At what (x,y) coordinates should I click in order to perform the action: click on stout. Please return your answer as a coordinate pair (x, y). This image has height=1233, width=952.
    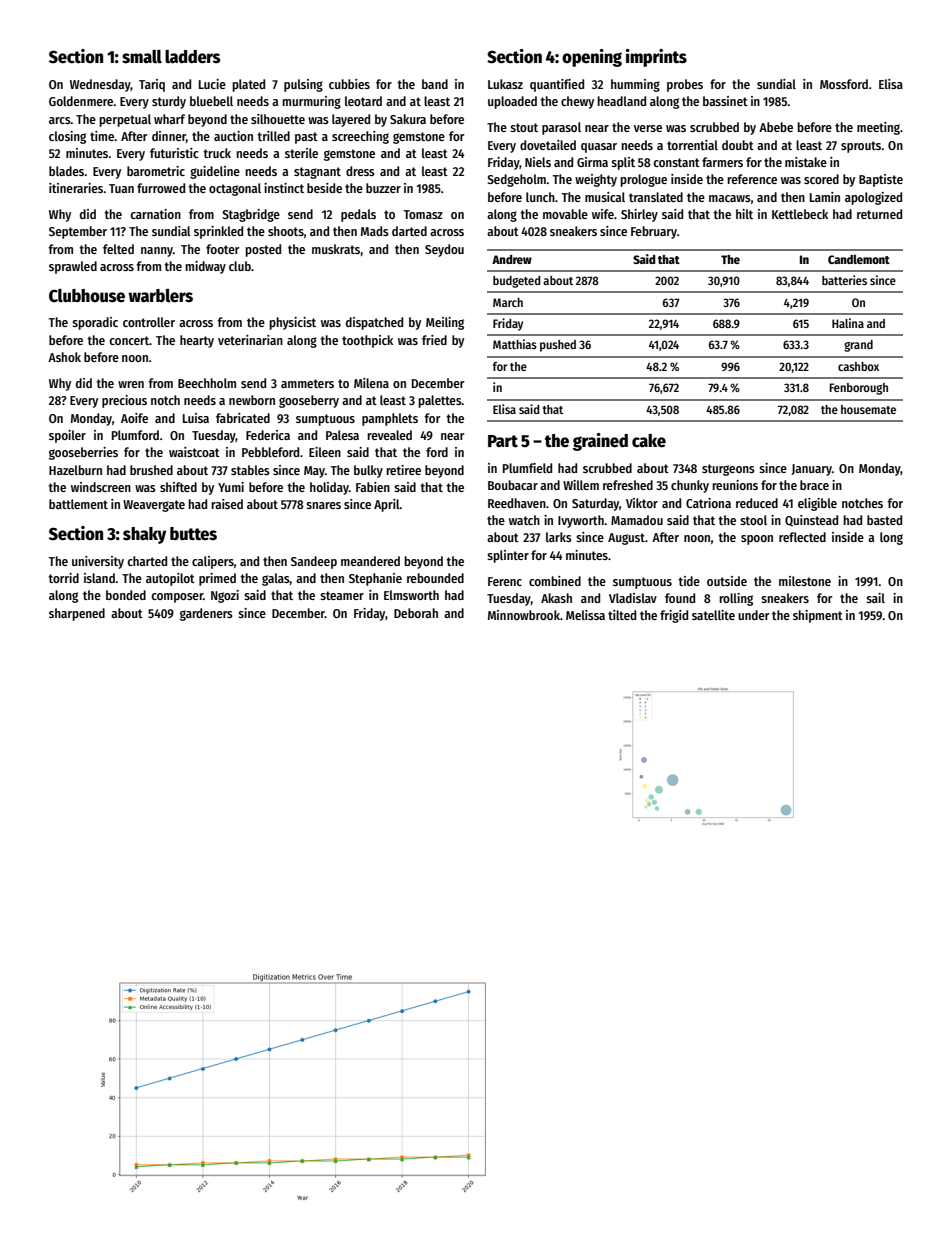
    Looking at the image, I should click on (524, 127).
